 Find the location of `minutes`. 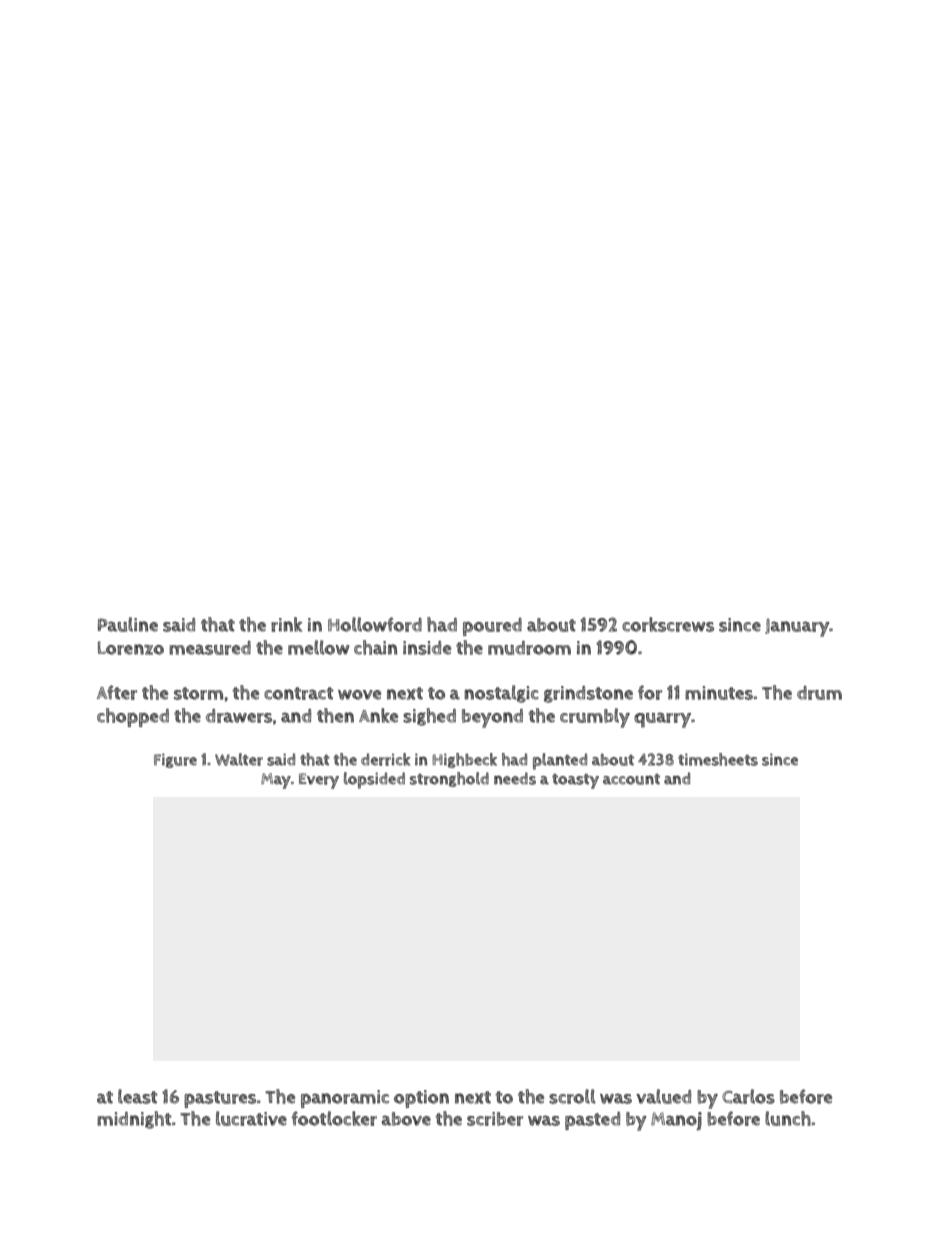

minutes is located at coordinates (719, 693).
